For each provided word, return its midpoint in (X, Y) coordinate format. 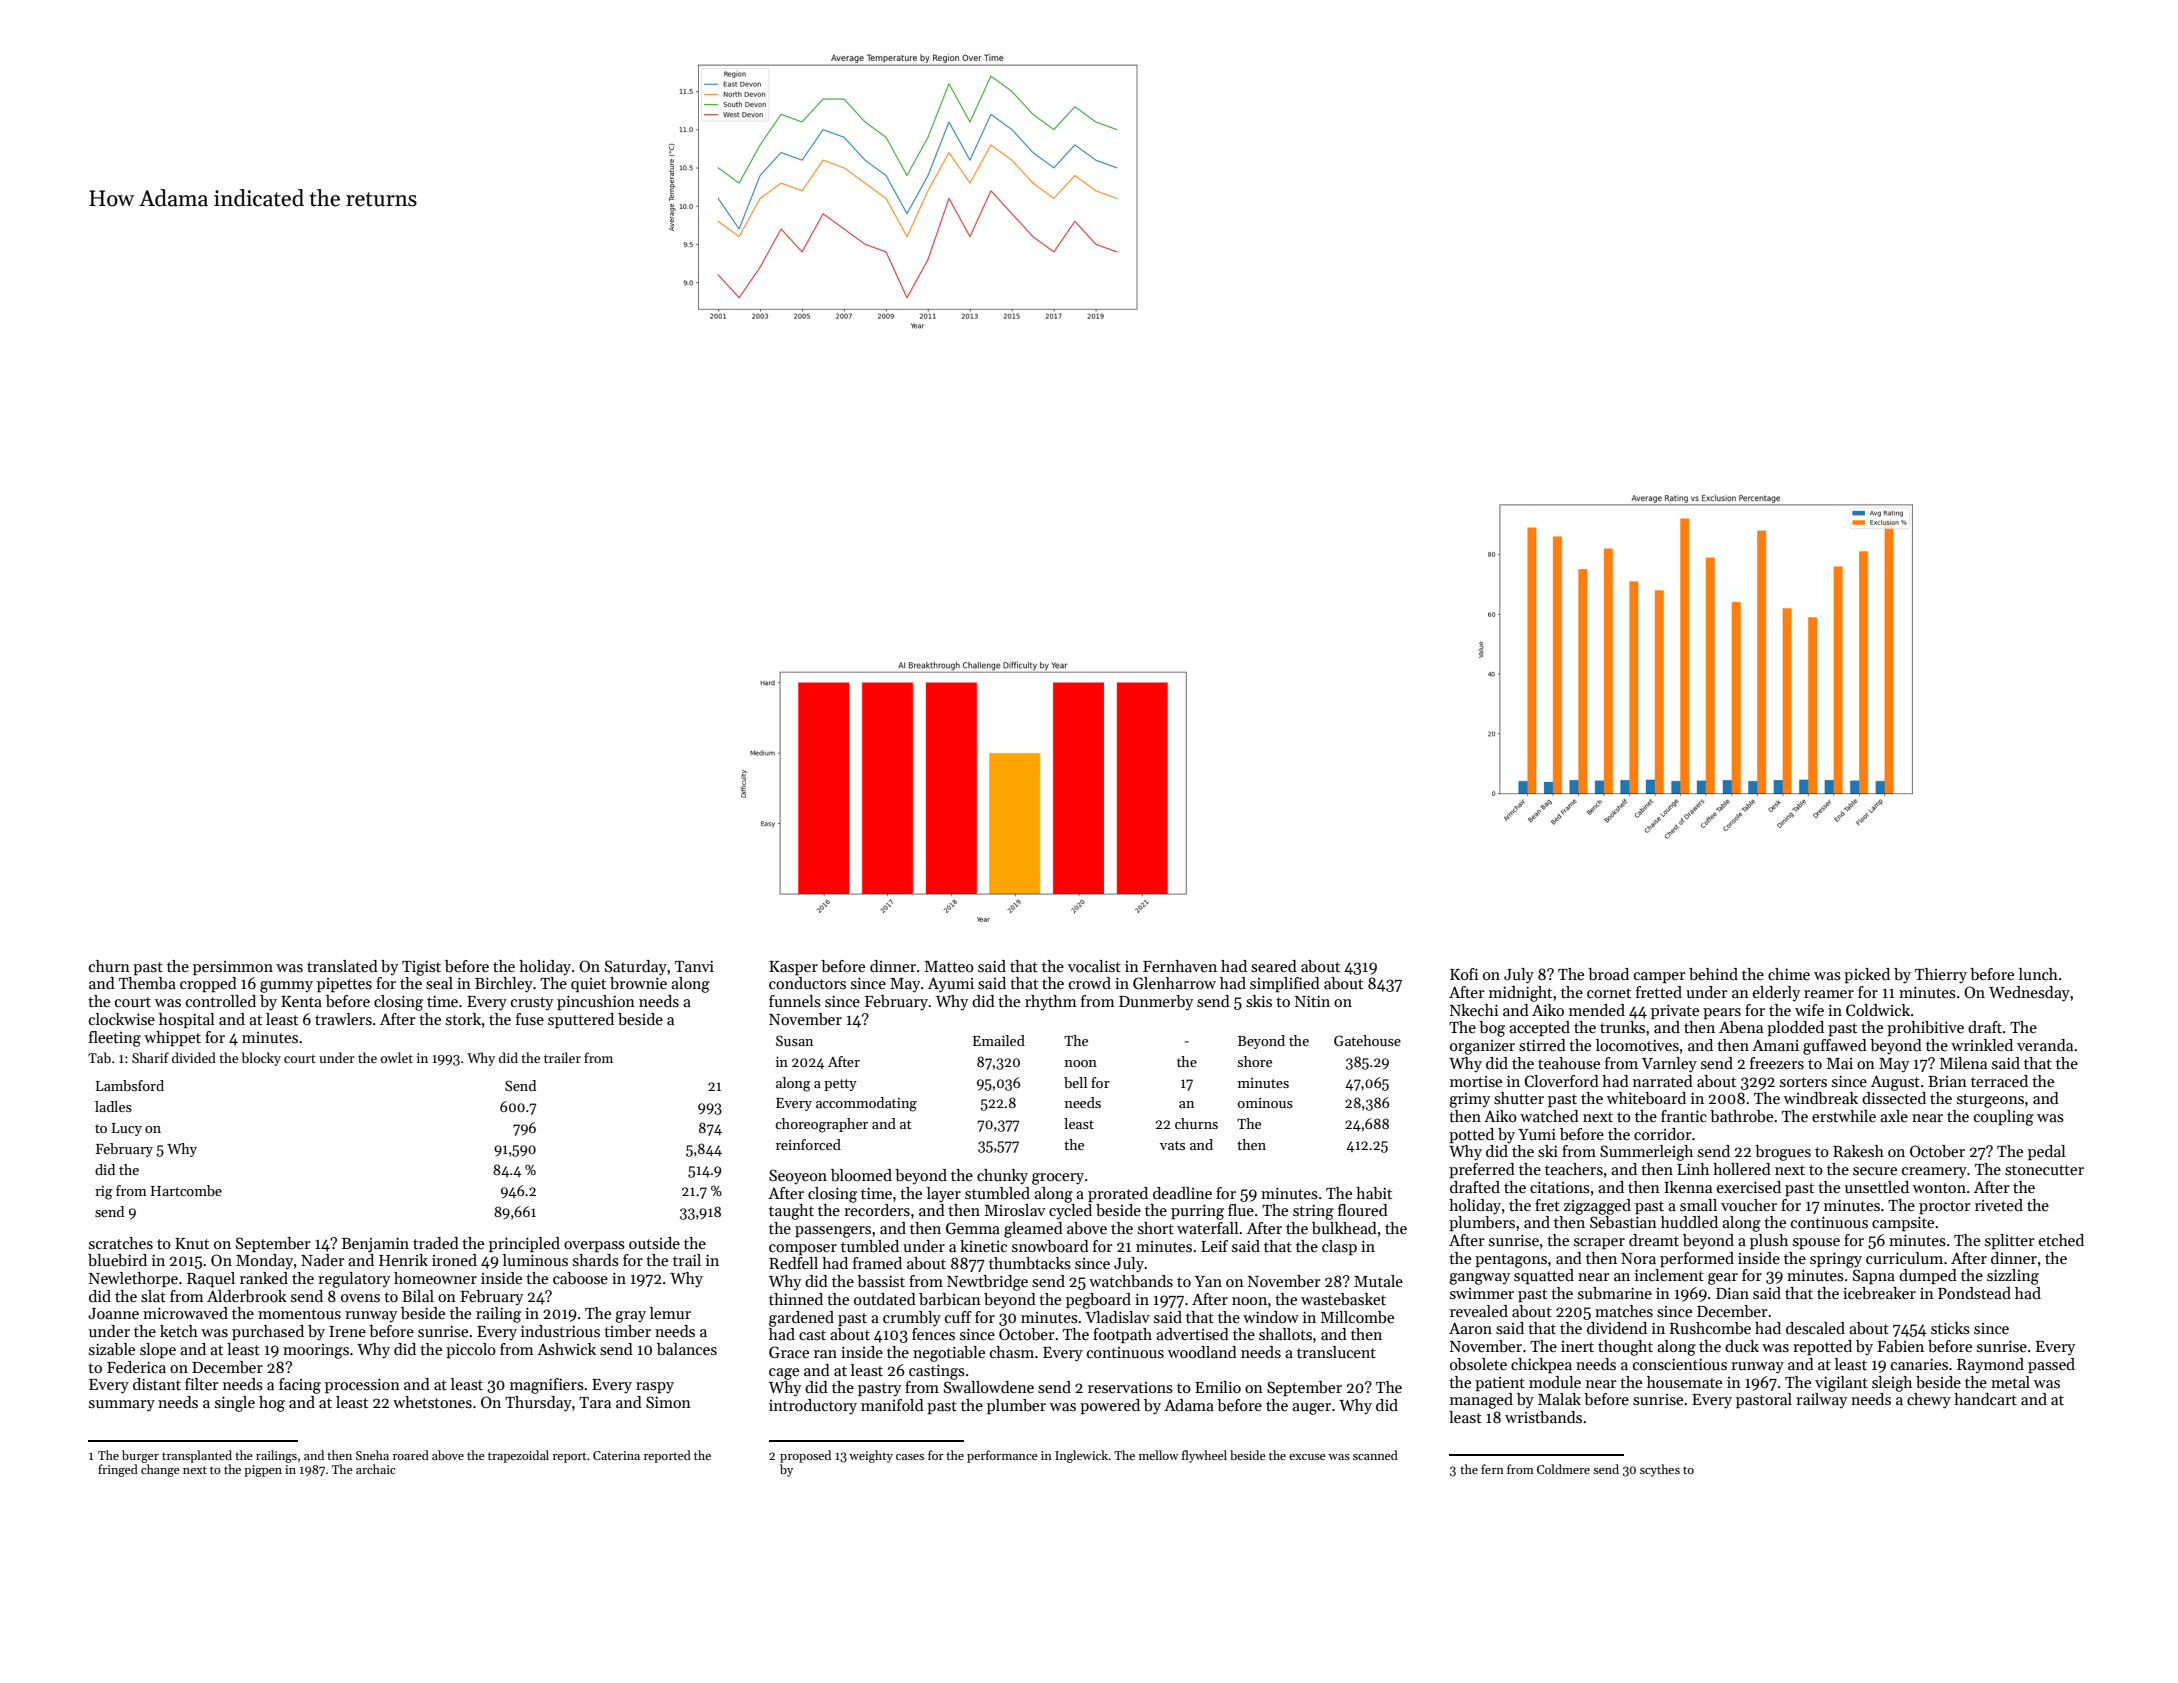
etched (2061, 1240)
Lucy (127, 1129)
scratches (121, 1243)
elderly (1776, 994)
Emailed (999, 1040)
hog (272, 1404)
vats (1172, 1145)
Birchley (504, 985)
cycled (1070, 1212)
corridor (1663, 1134)
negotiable (949, 1354)
